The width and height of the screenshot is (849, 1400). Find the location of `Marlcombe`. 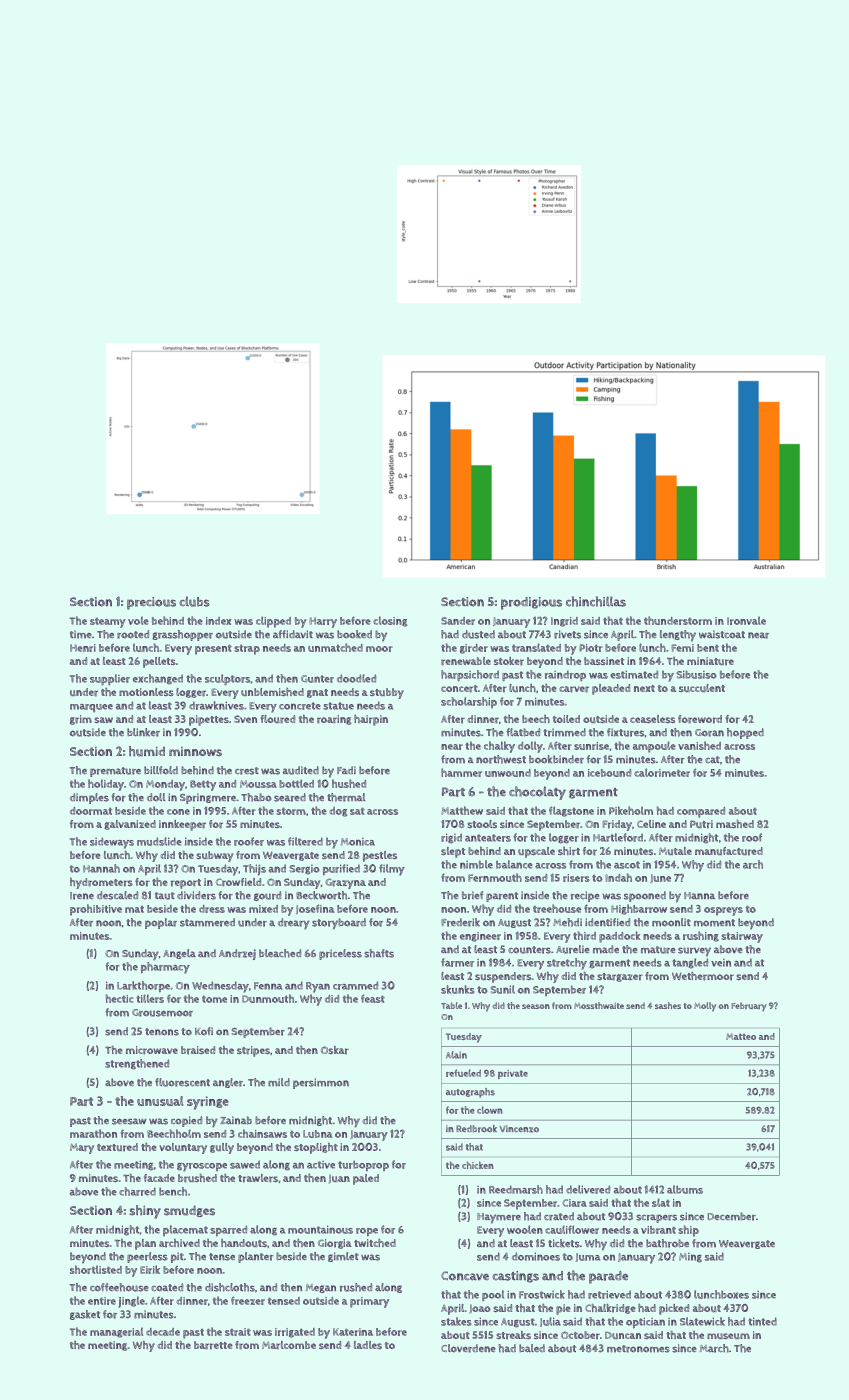

Marlcombe is located at coordinates (289, 1345).
